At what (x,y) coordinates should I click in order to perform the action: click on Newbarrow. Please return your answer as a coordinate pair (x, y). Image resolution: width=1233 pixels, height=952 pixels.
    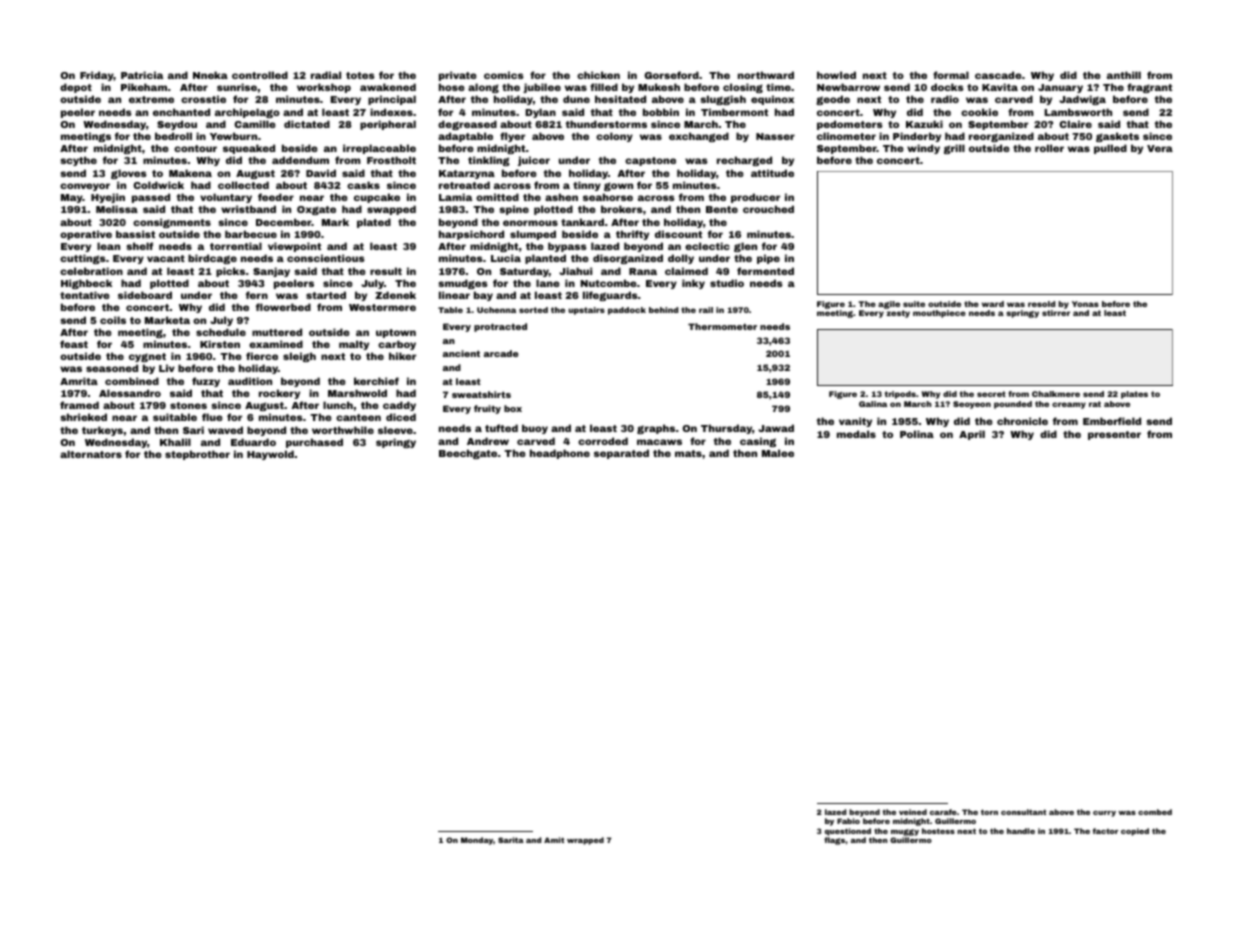
    Looking at the image, I should click on (848, 87).
